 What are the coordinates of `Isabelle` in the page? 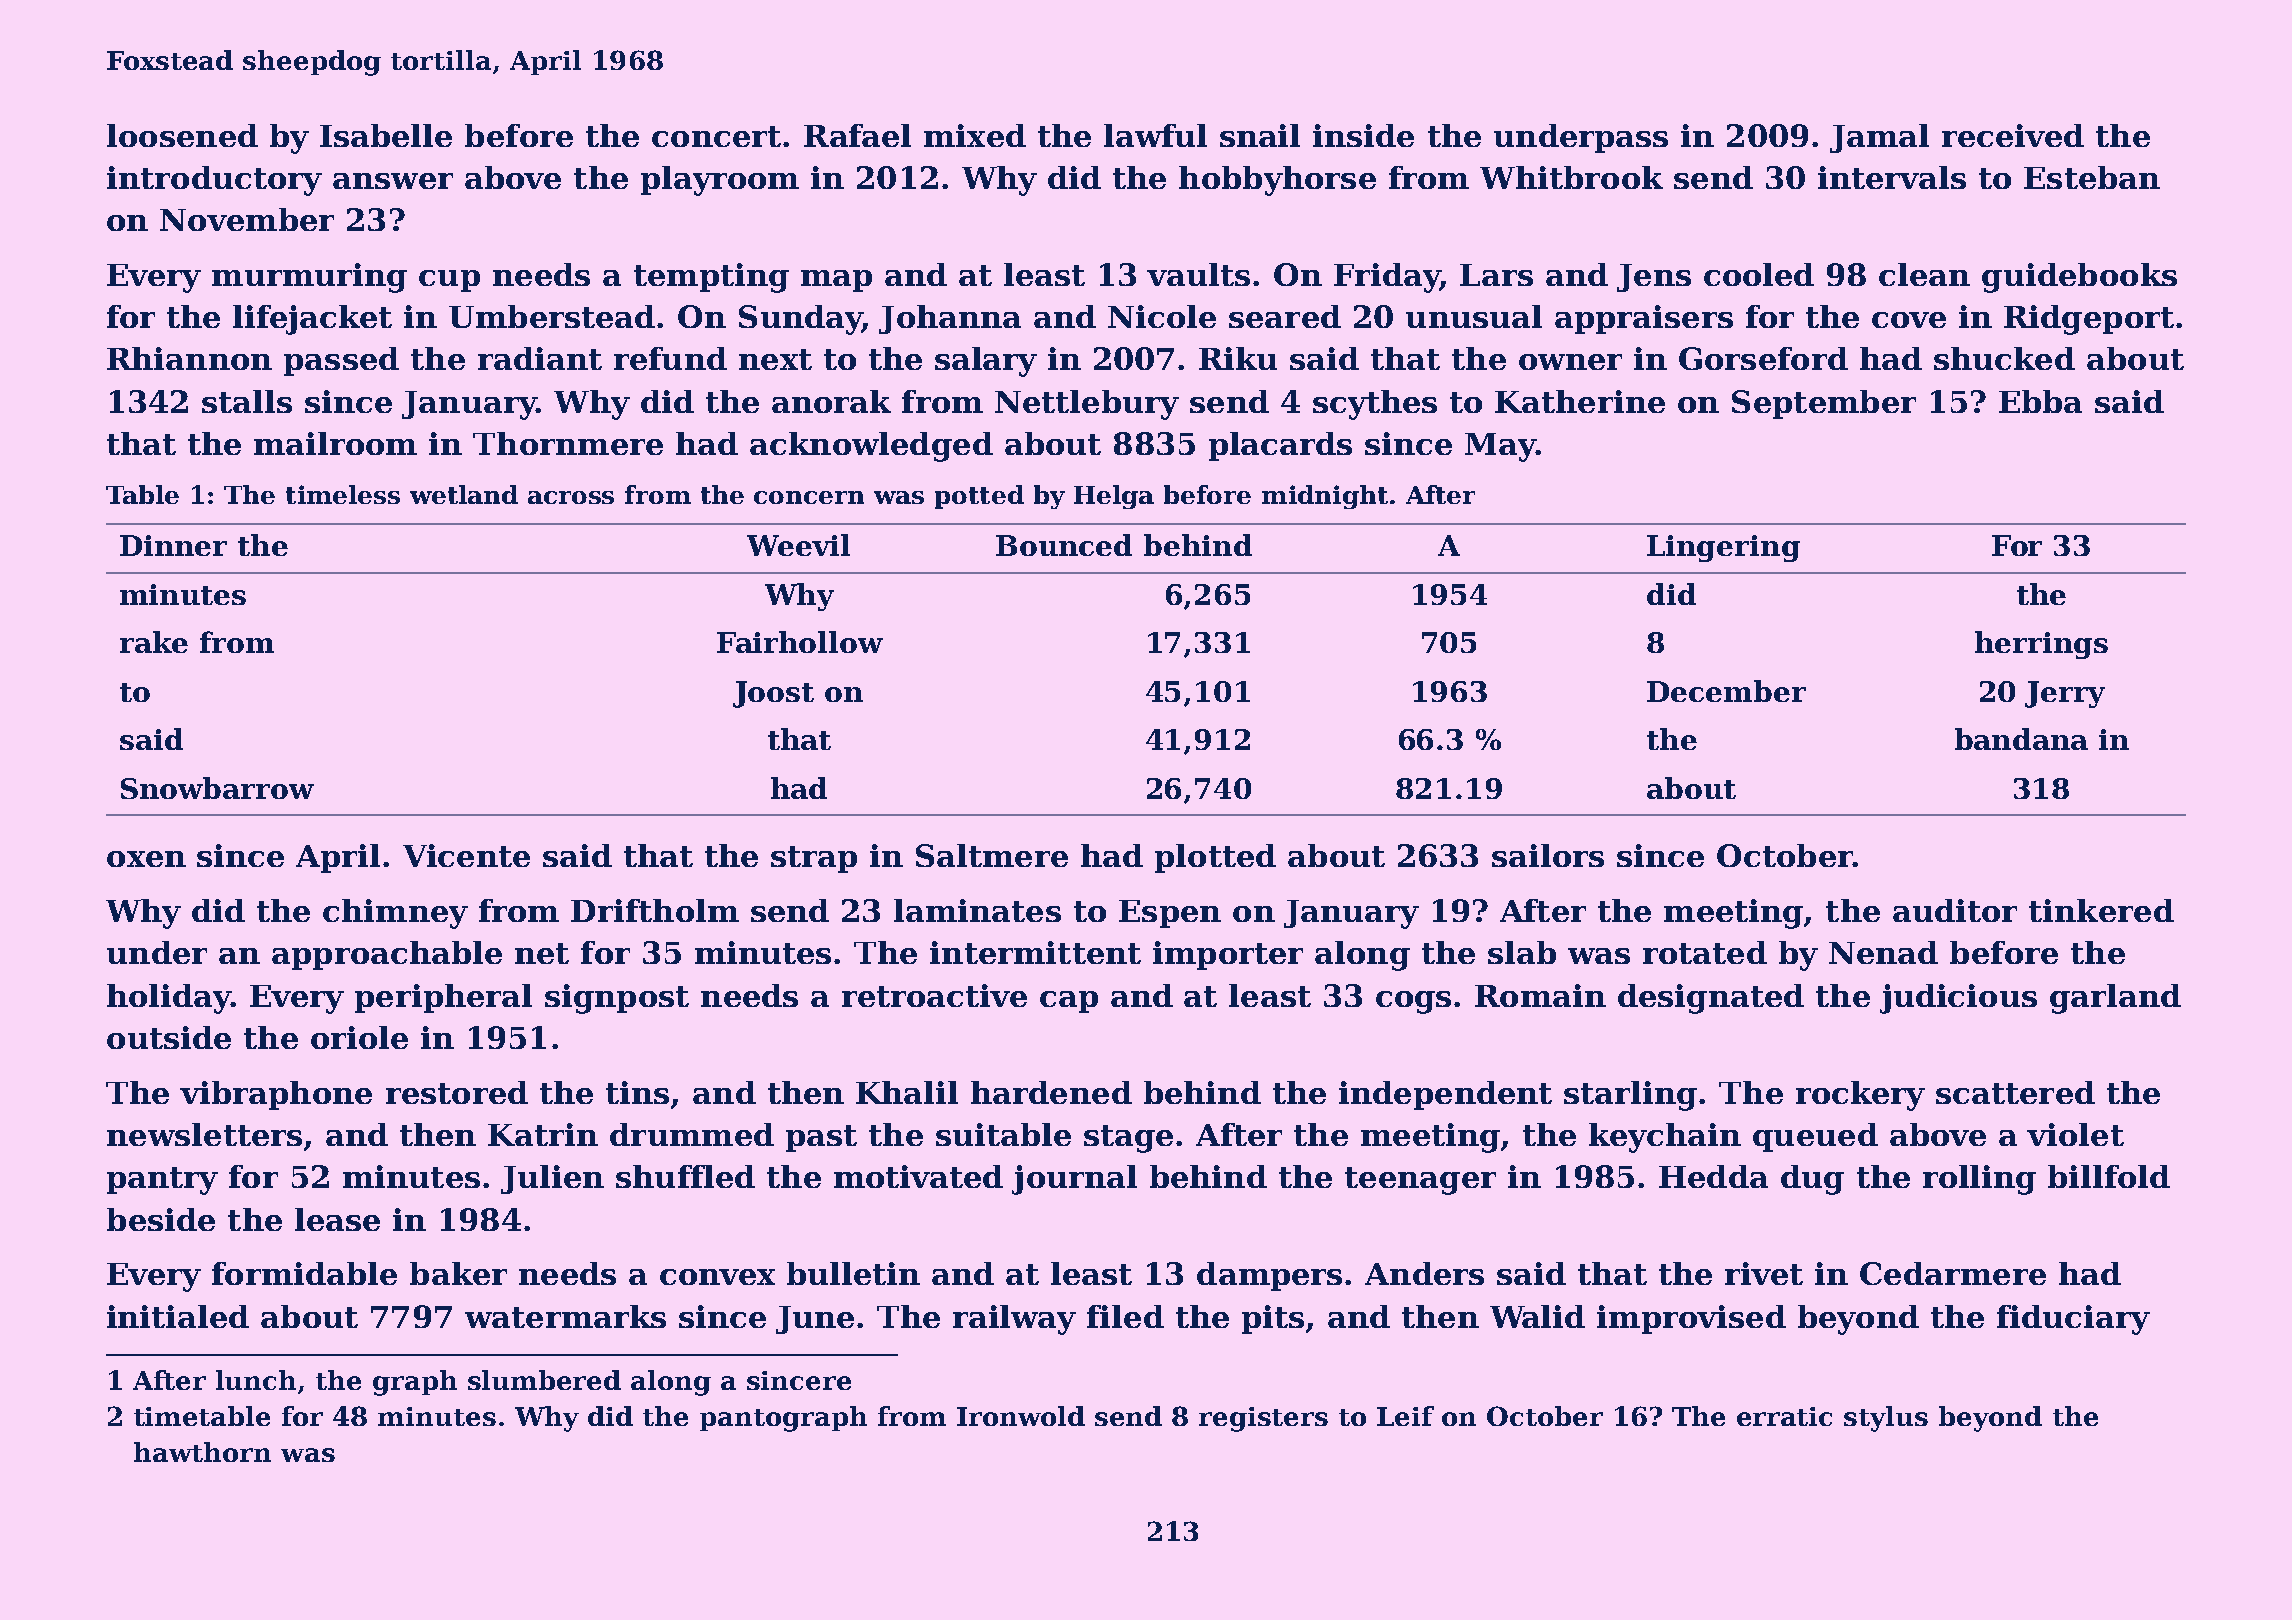 It's located at (386, 135).
